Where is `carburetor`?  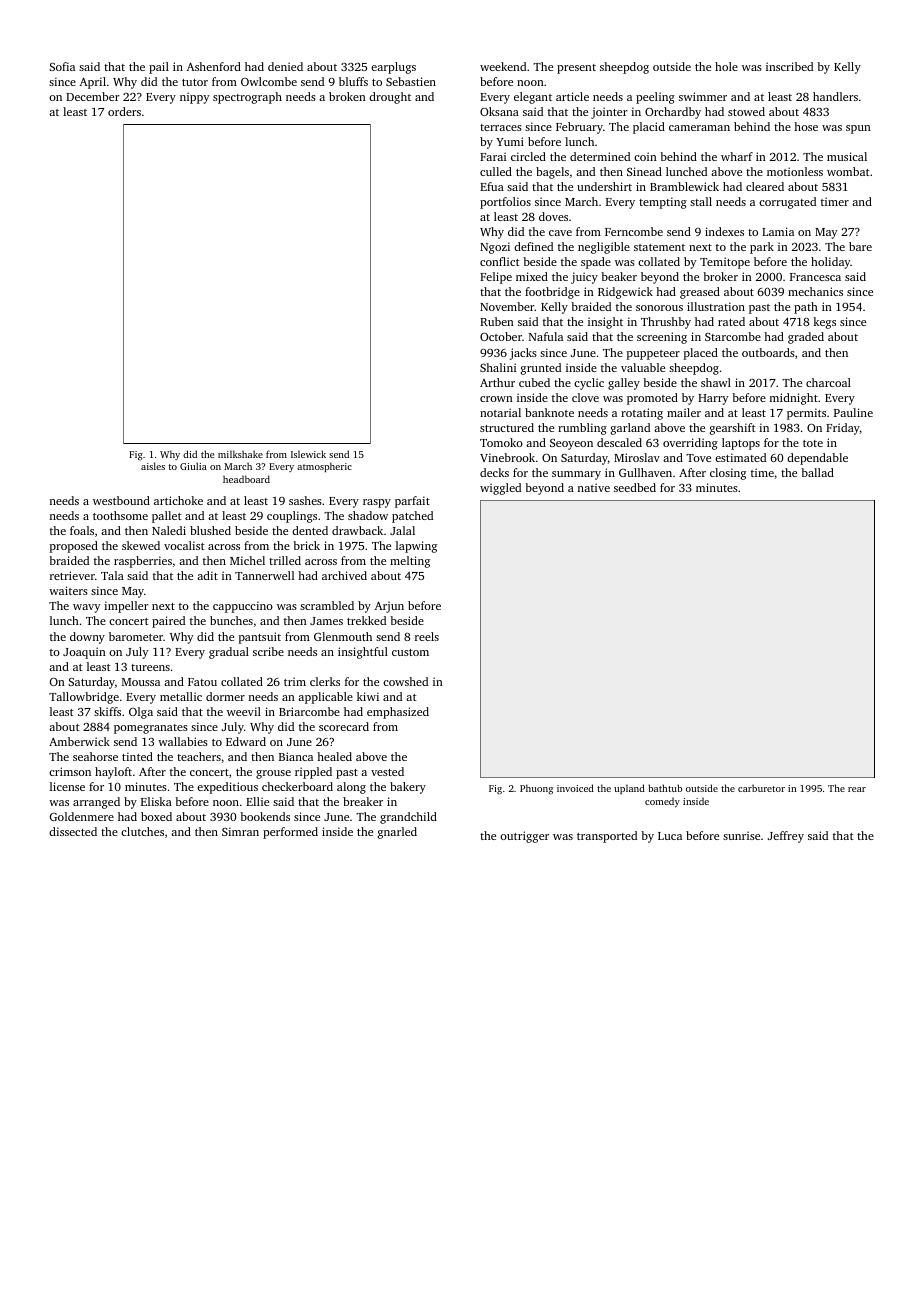
carburetor is located at coordinates (761, 788).
